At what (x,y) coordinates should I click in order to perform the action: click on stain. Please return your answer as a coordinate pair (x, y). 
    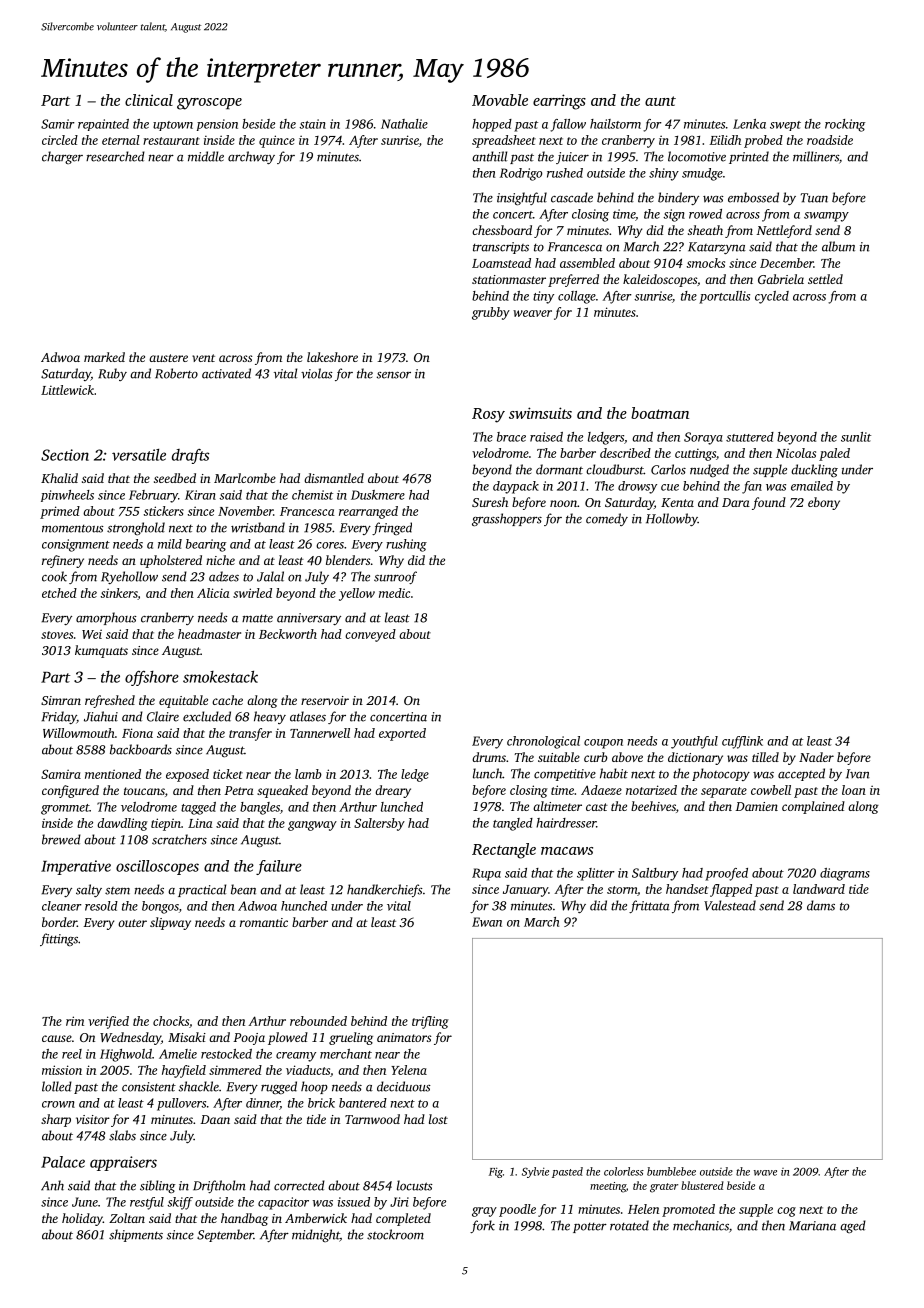
    Looking at the image, I should click on (312, 124).
